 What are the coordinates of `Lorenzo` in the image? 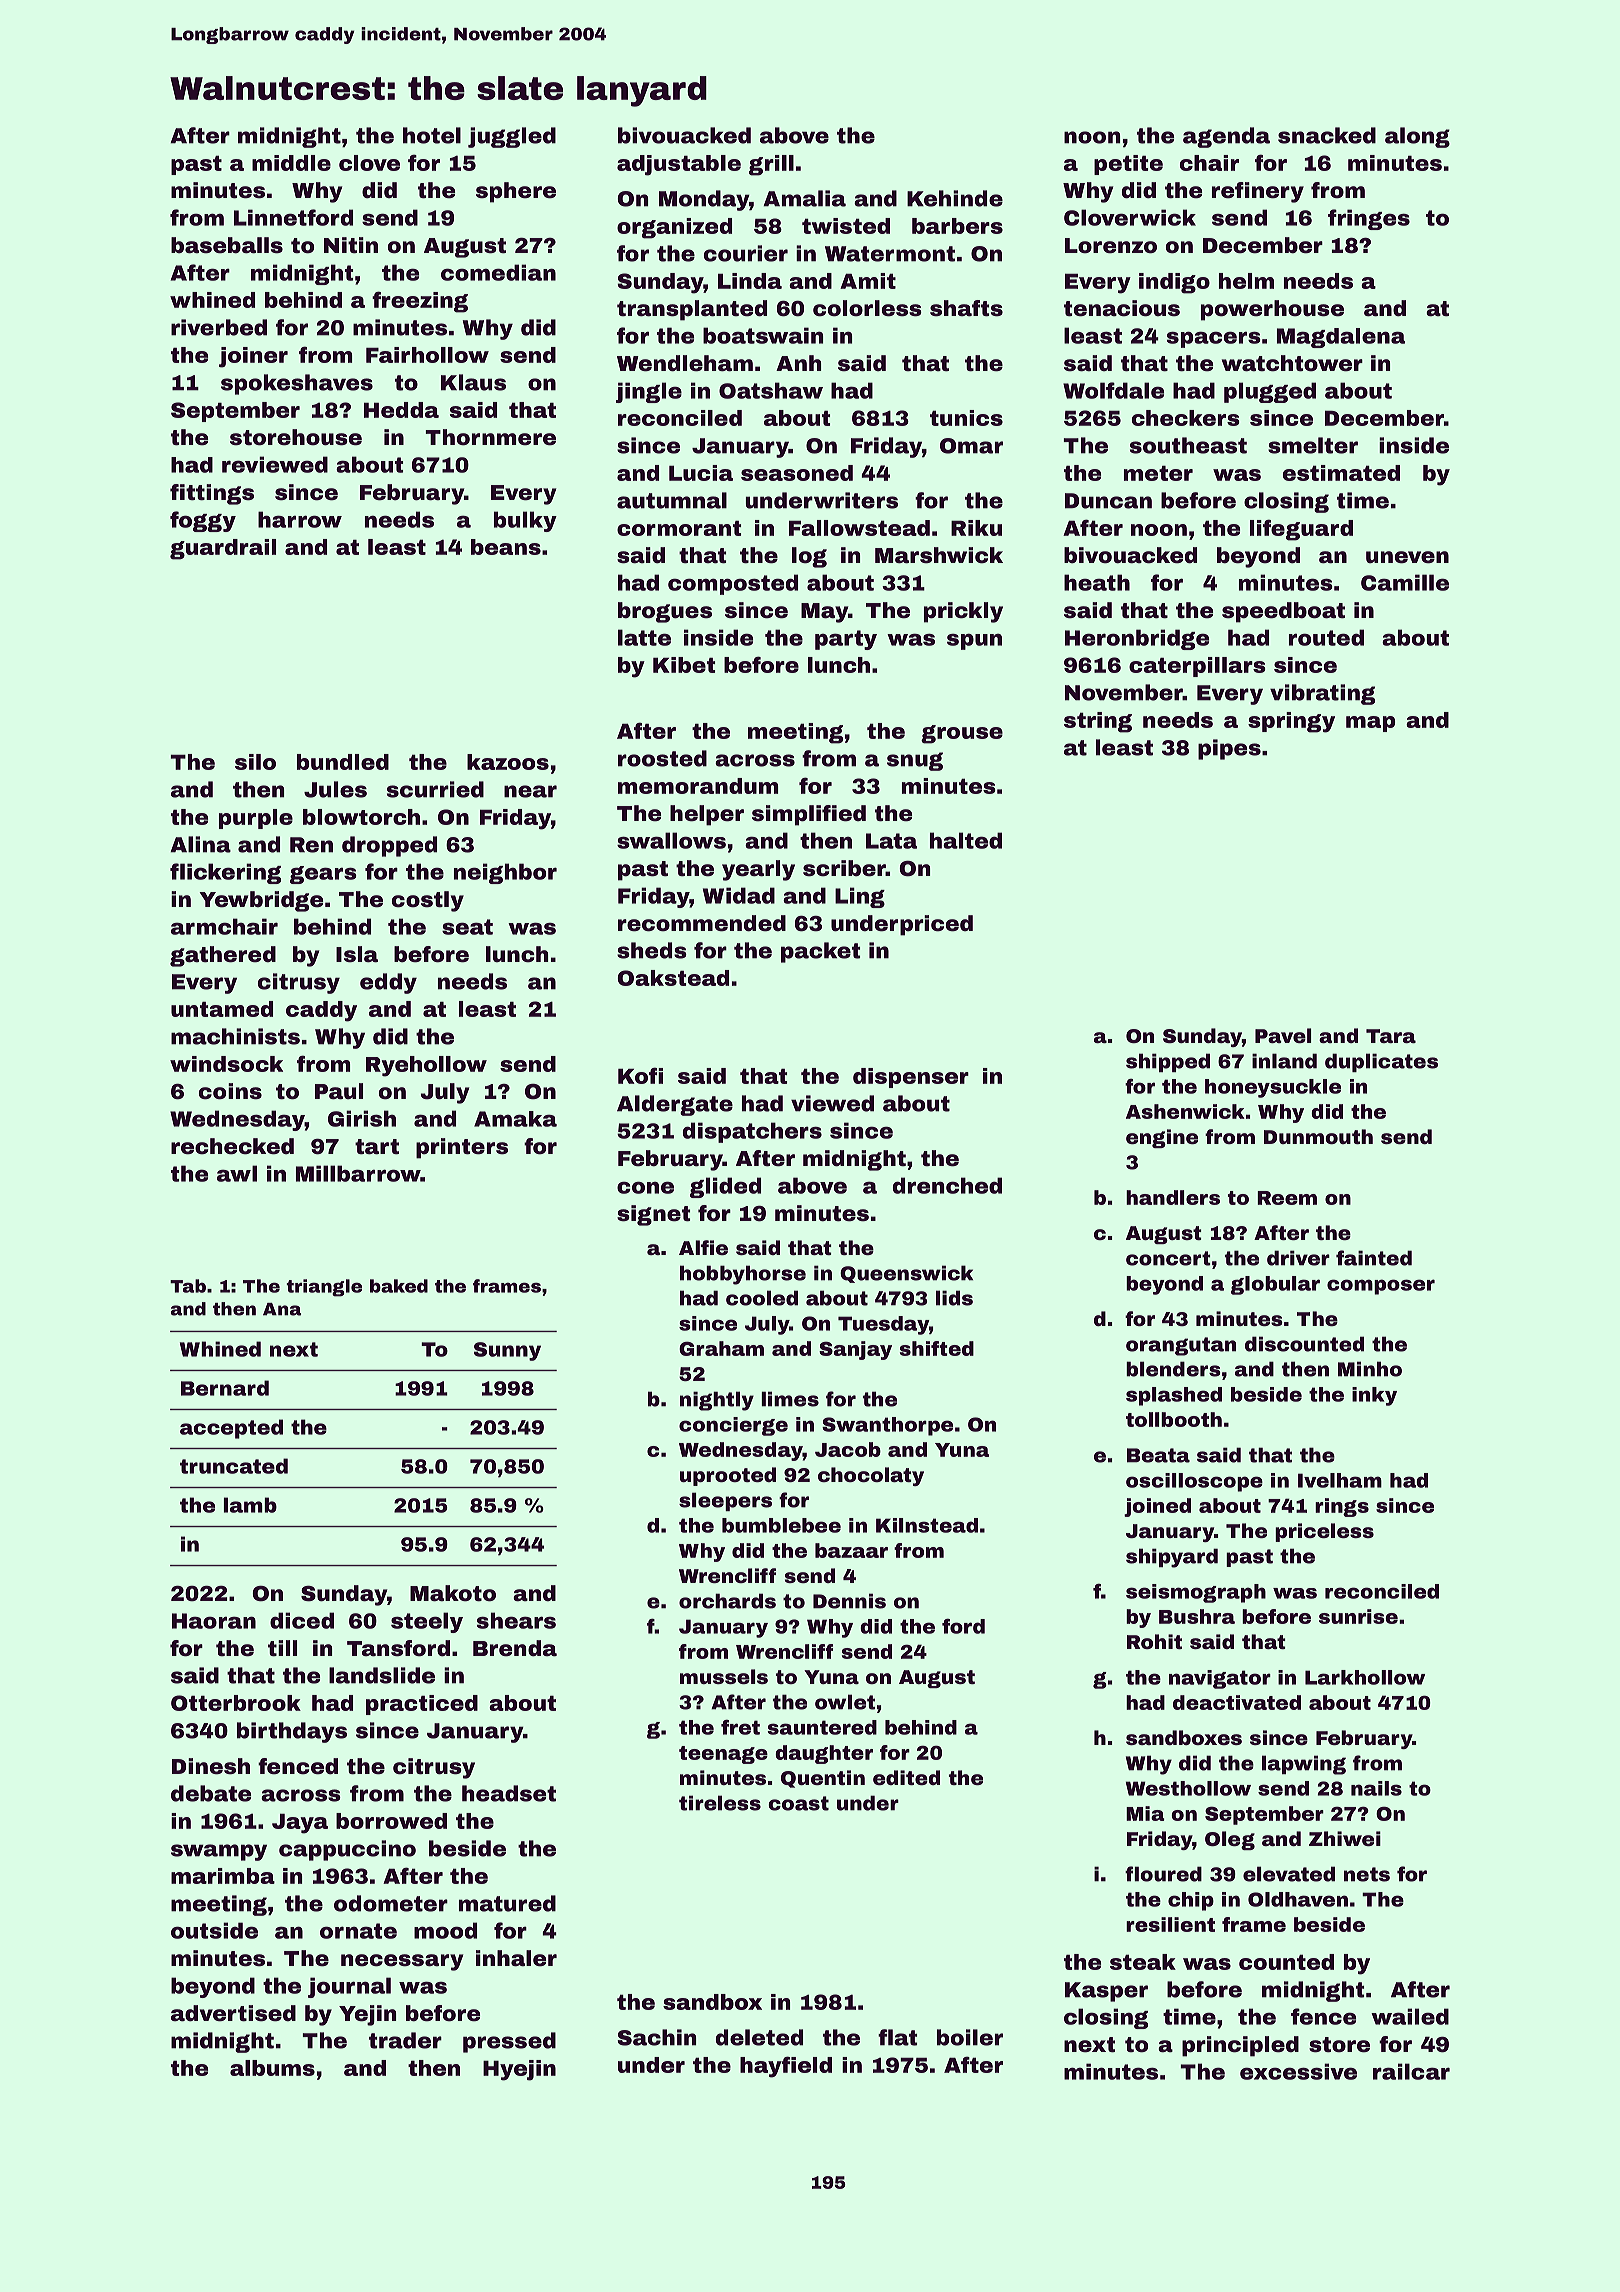 It's located at (1111, 246).
